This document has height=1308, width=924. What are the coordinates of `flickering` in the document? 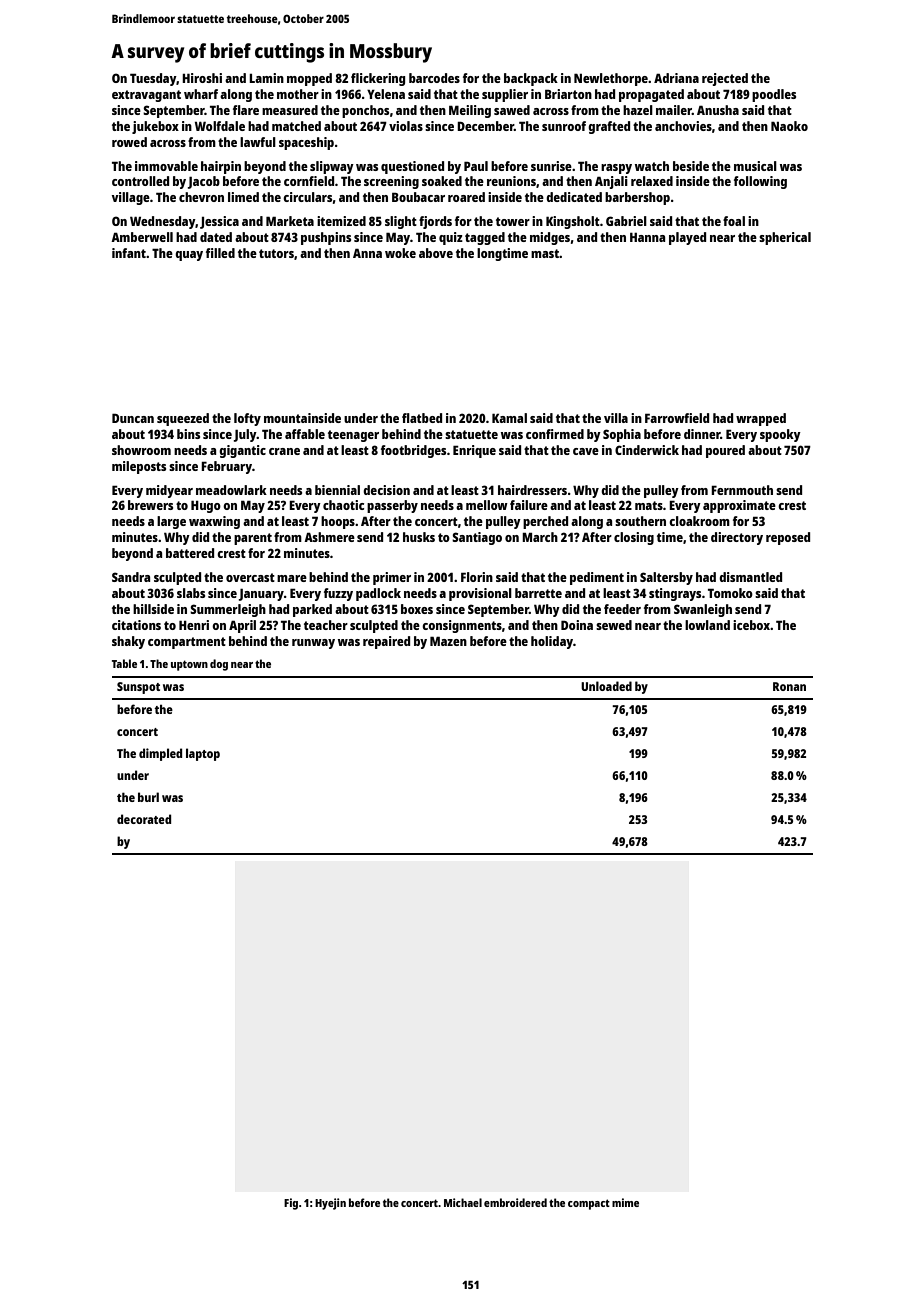 It's located at (378, 79).
